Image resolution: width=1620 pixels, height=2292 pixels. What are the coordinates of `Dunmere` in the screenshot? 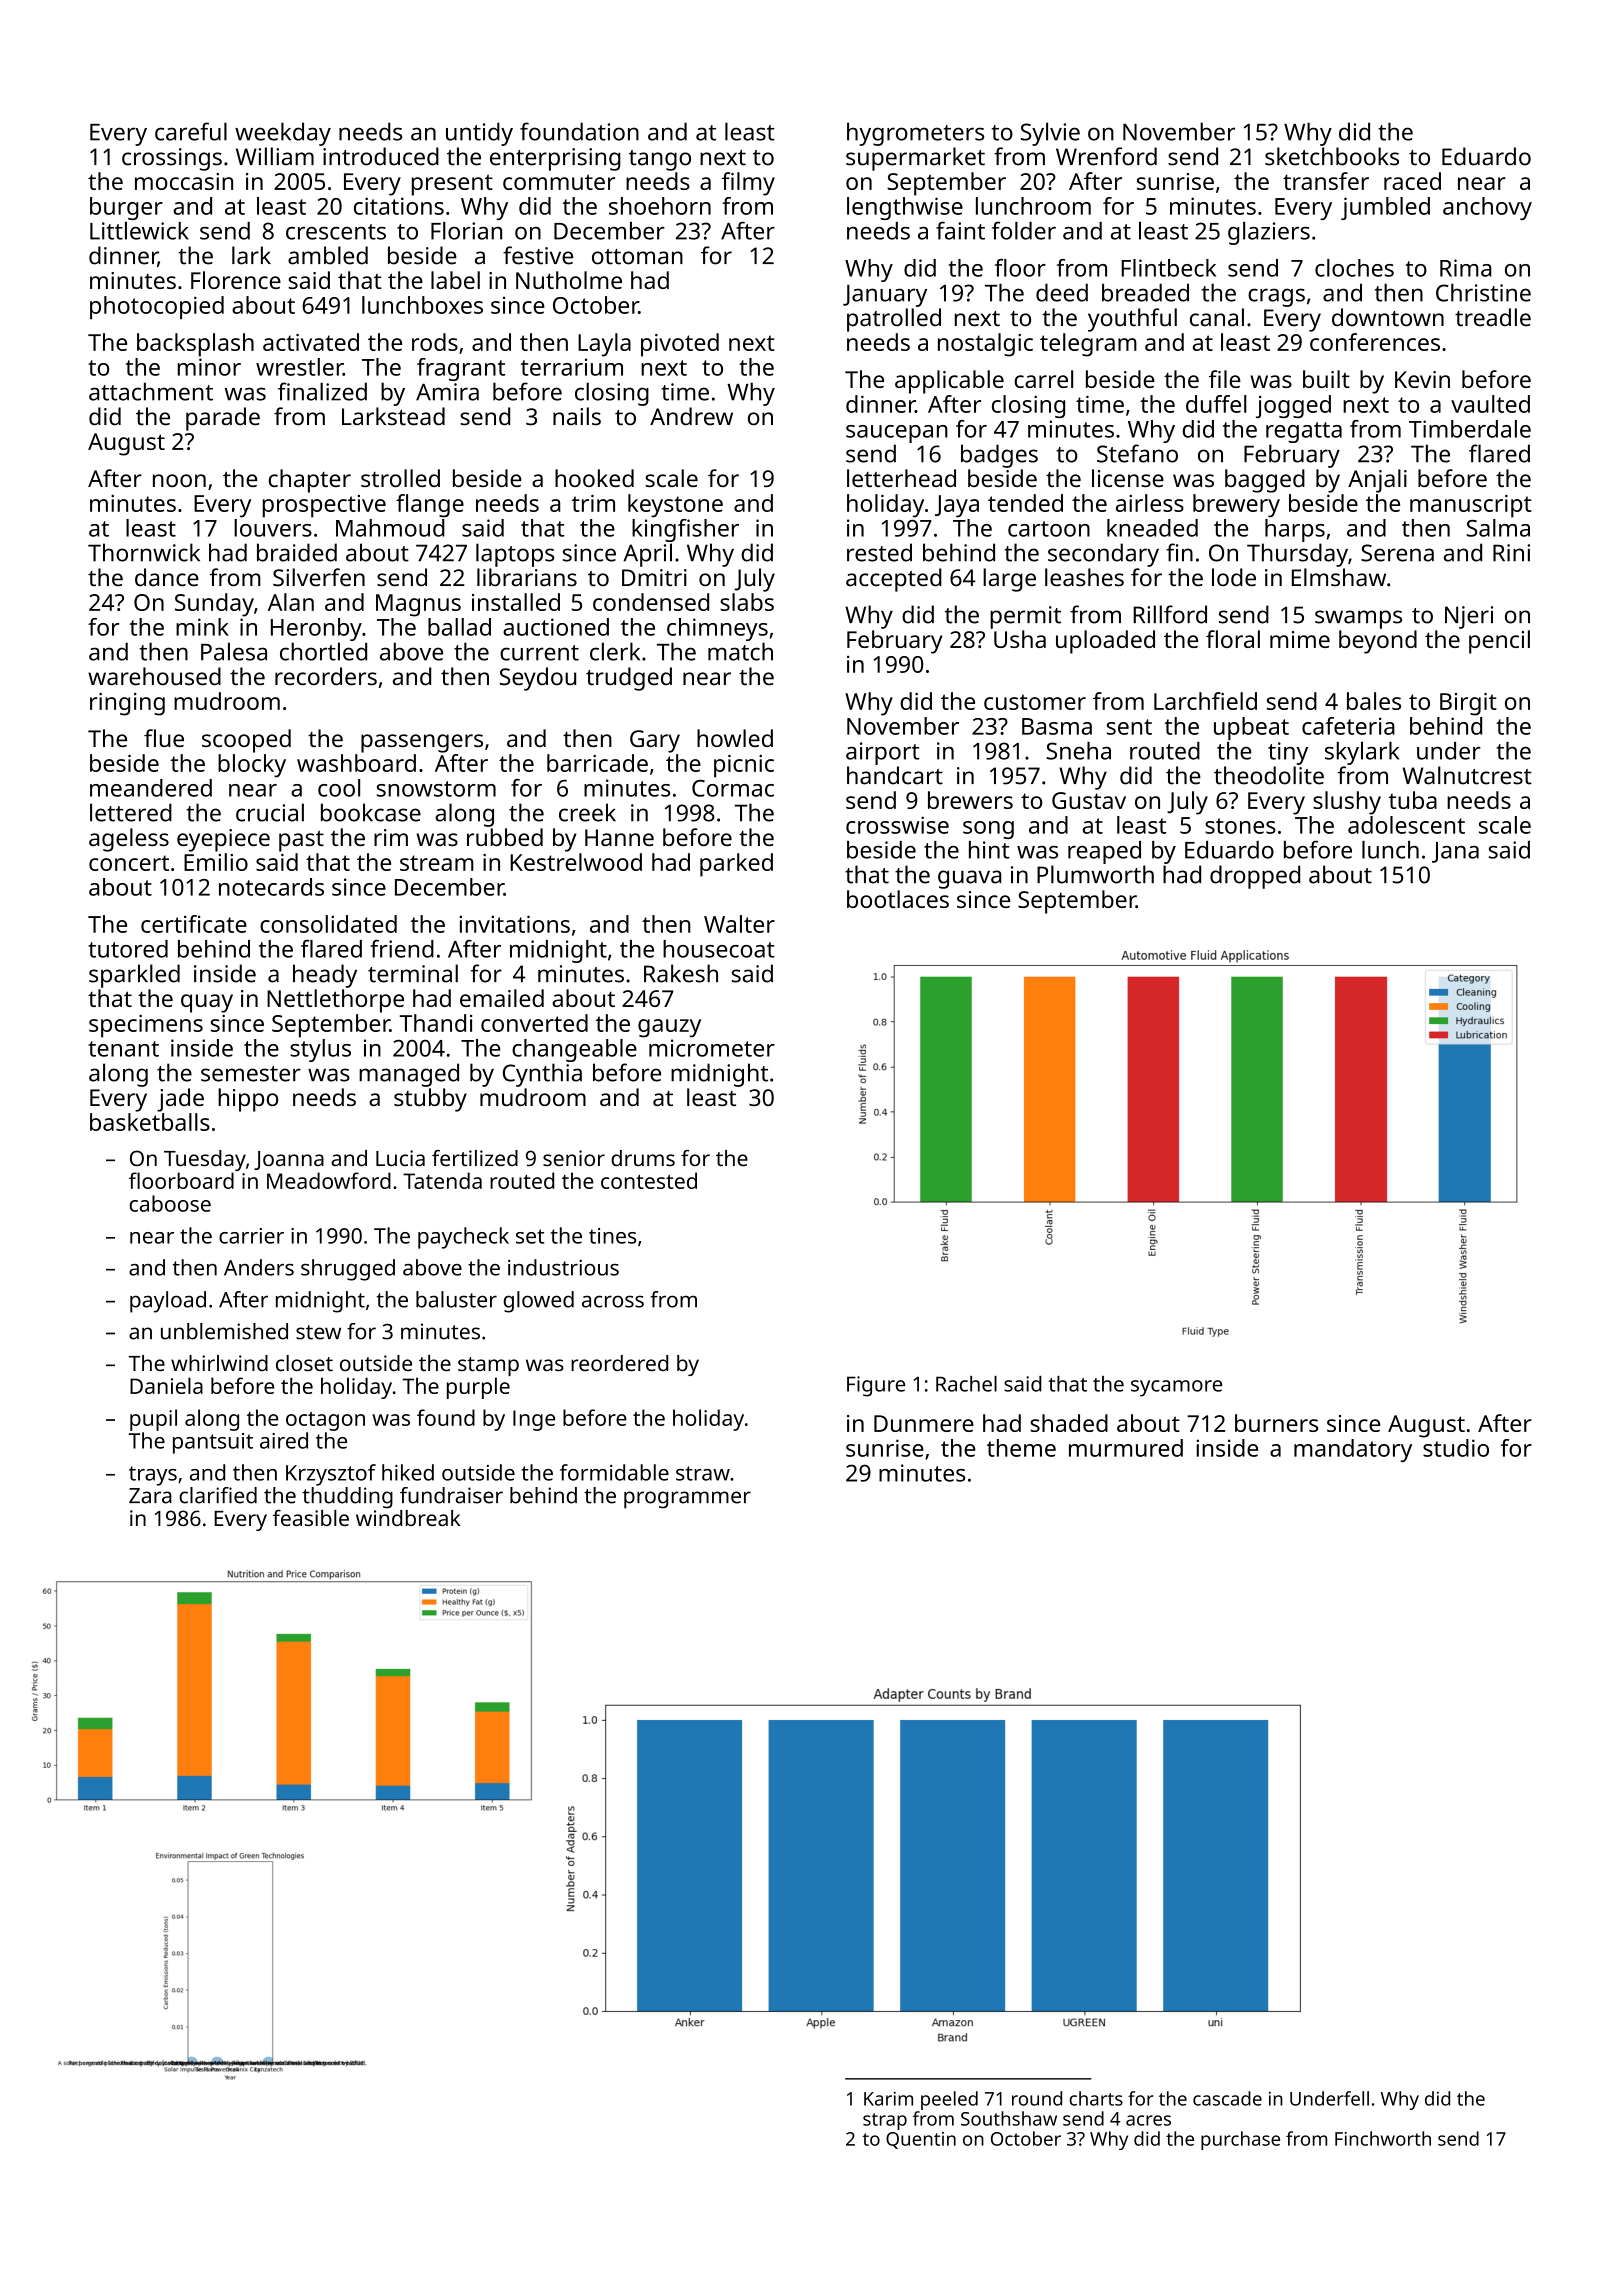 It's located at (924, 1423).
